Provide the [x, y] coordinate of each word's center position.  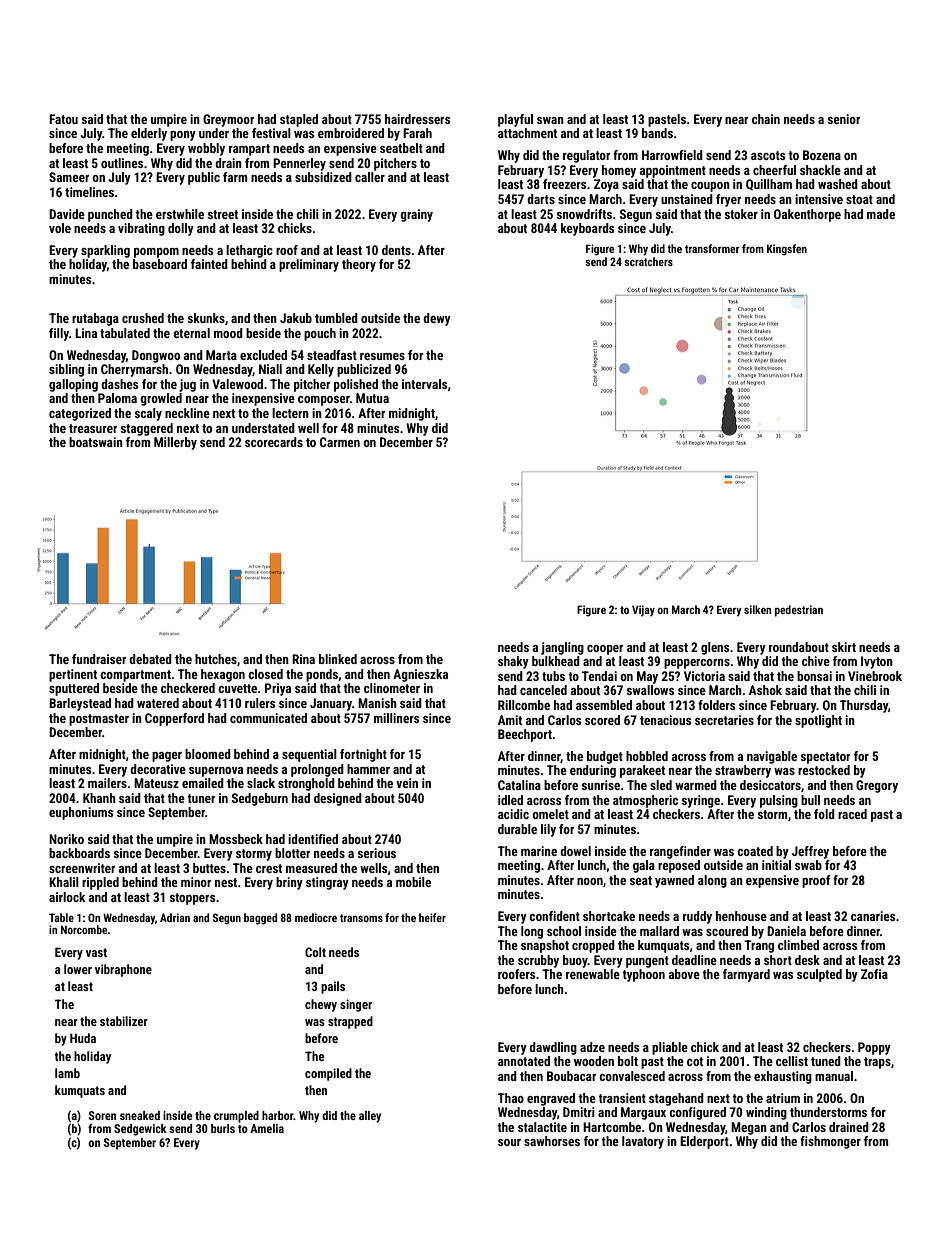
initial [776, 865]
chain [766, 119]
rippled [100, 883]
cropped [593, 946]
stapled [299, 120]
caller [370, 177]
